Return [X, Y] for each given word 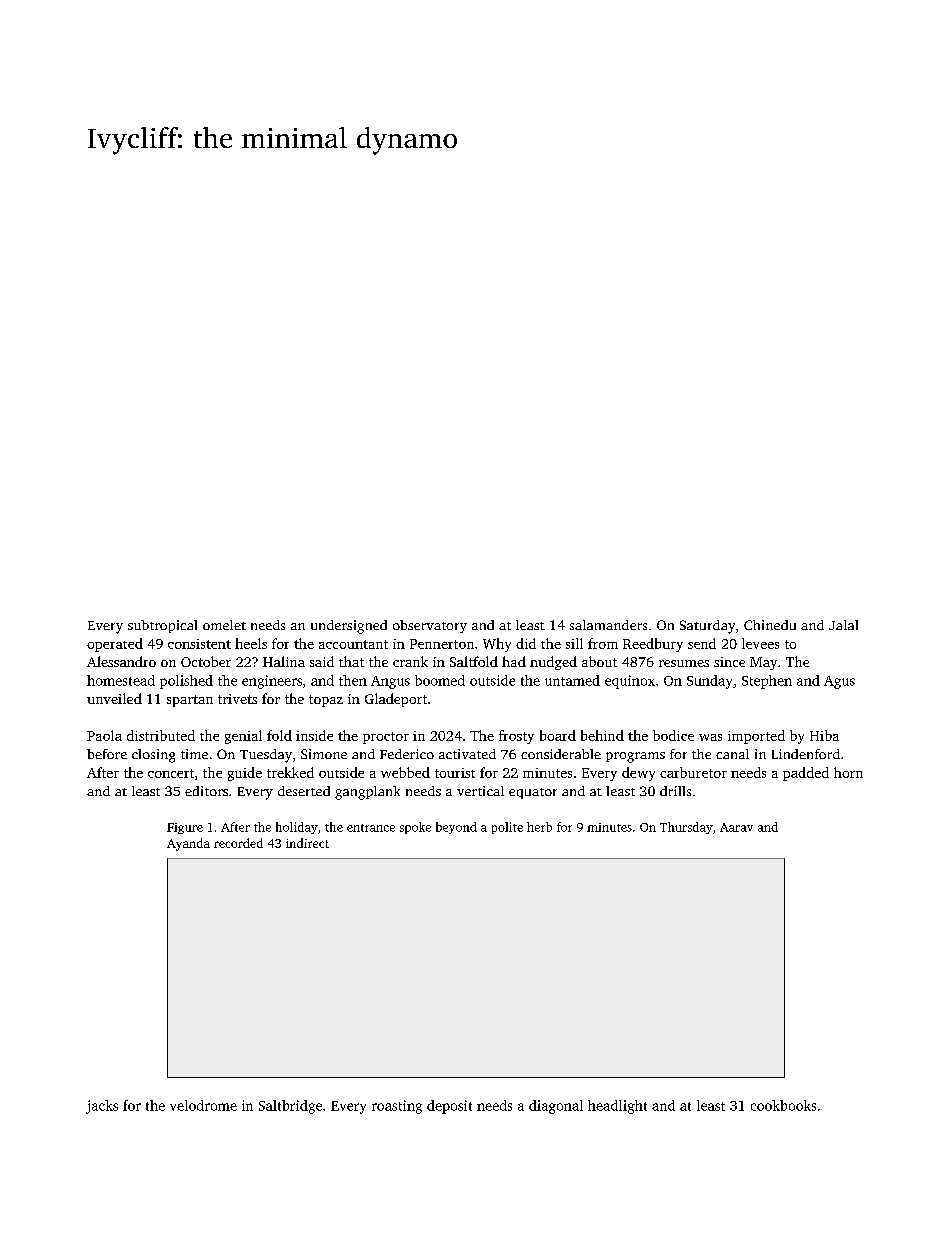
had [514, 661]
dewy [638, 774]
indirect [307, 843]
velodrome [203, 1105]
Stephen [767, 682]
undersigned [349, 627]
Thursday [686, 828]
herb [539, 827]
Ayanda [188, 844]
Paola [104, 735]
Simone [324, 754]
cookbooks [783, 1105]
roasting [397, 1107]
